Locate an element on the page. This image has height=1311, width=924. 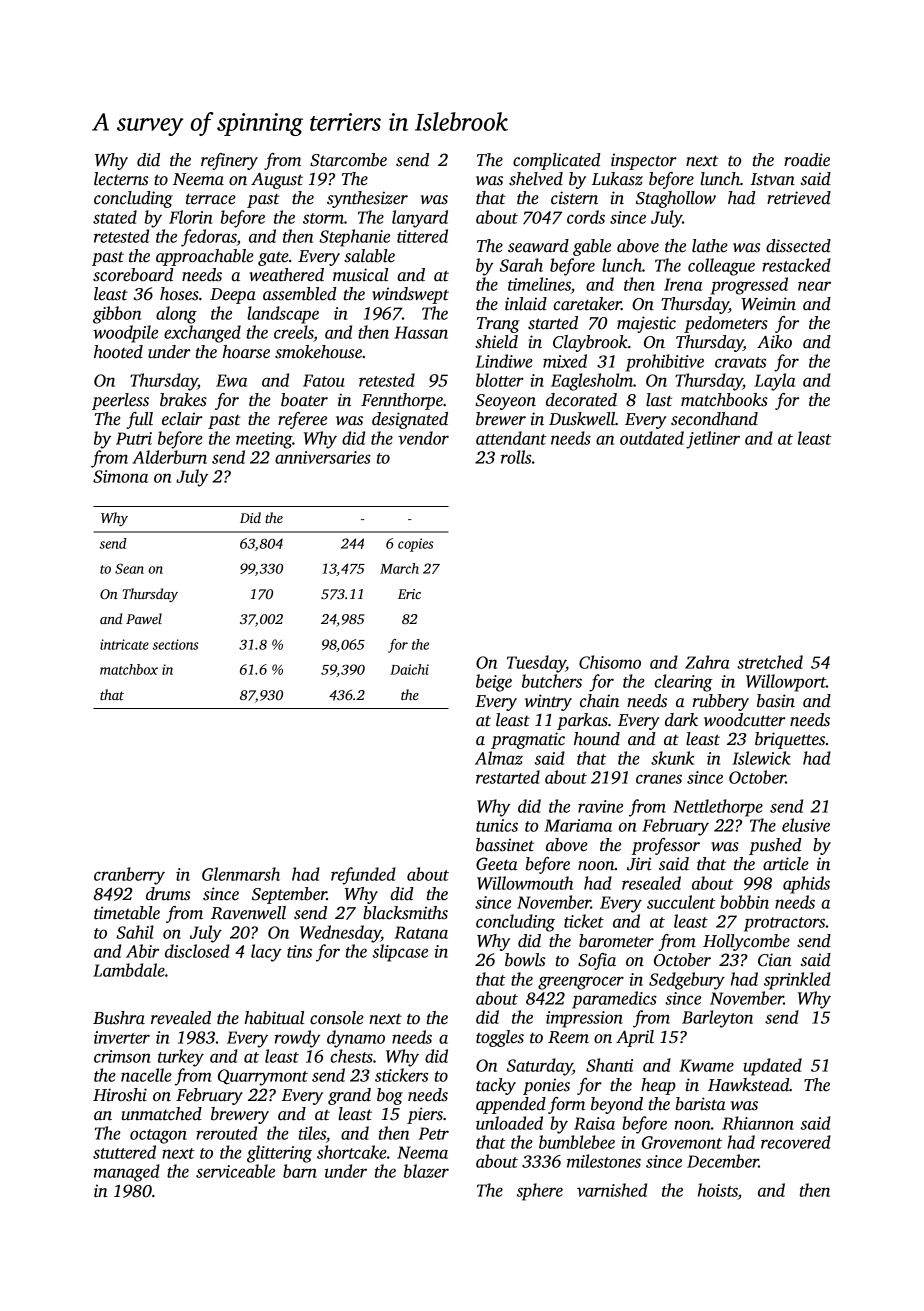
copies is located at coordinates (415, 545).
